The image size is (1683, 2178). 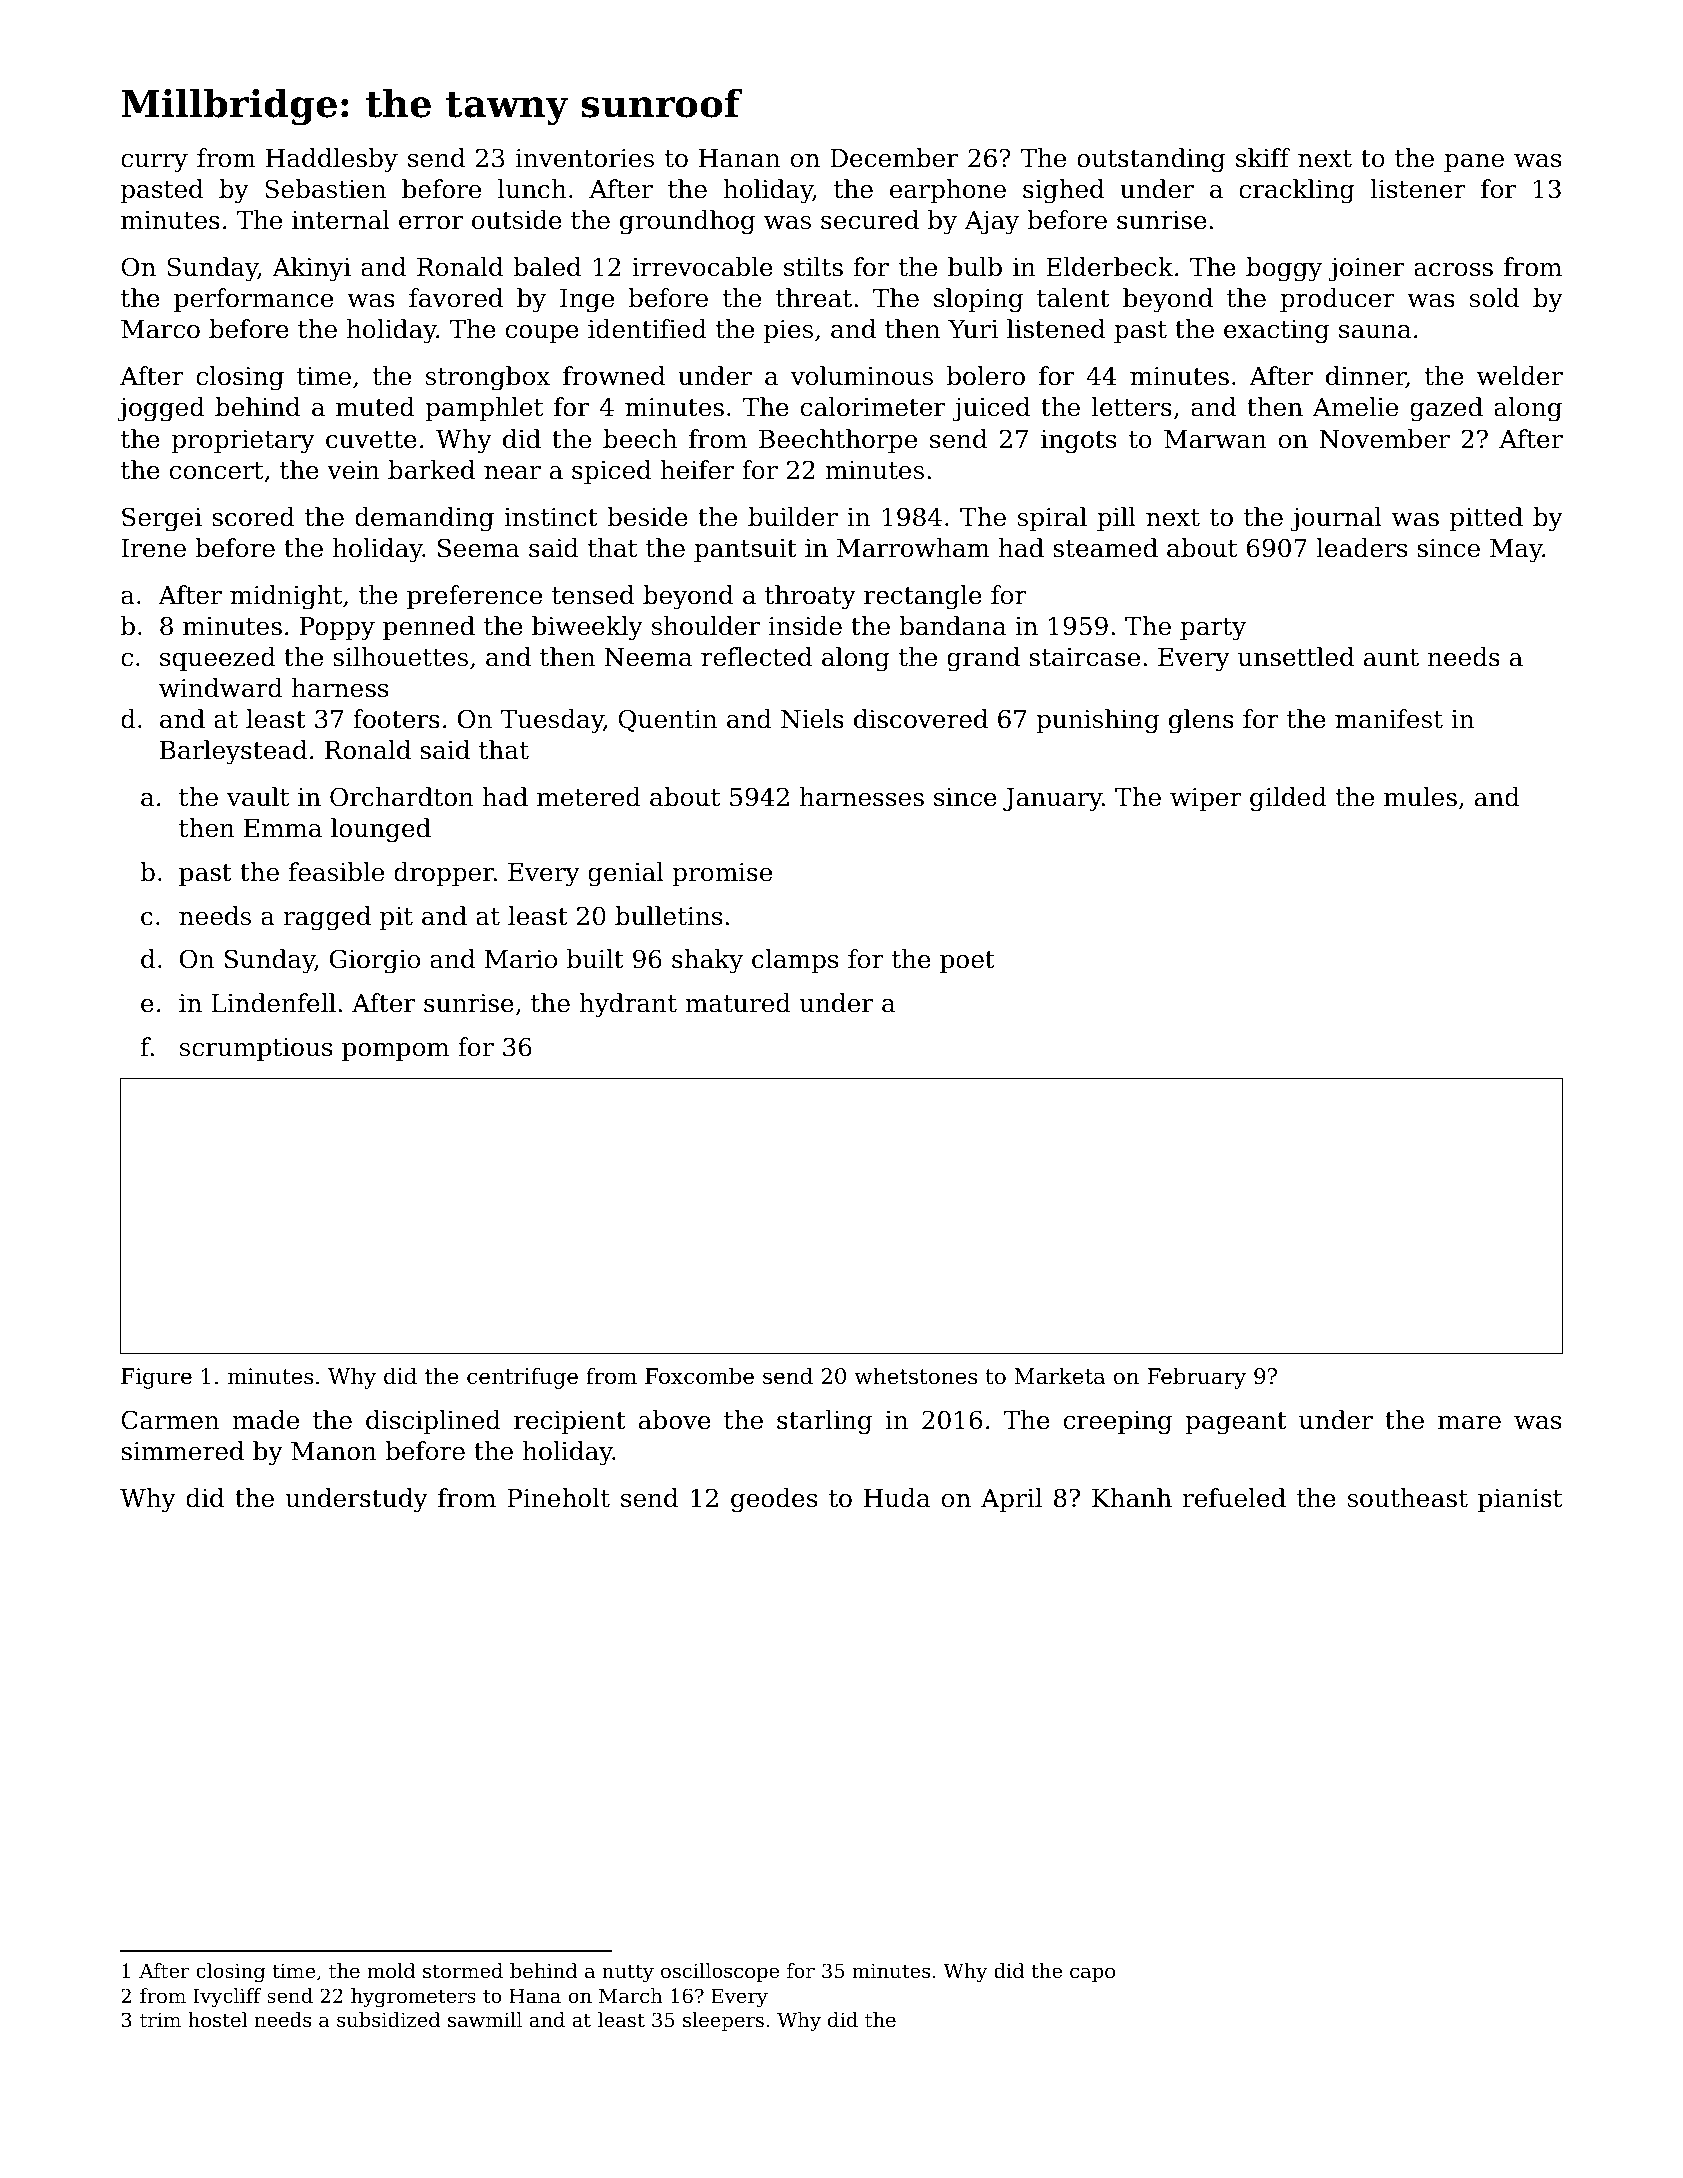 I want to click on exacting, so click(x=1276, y=332).
